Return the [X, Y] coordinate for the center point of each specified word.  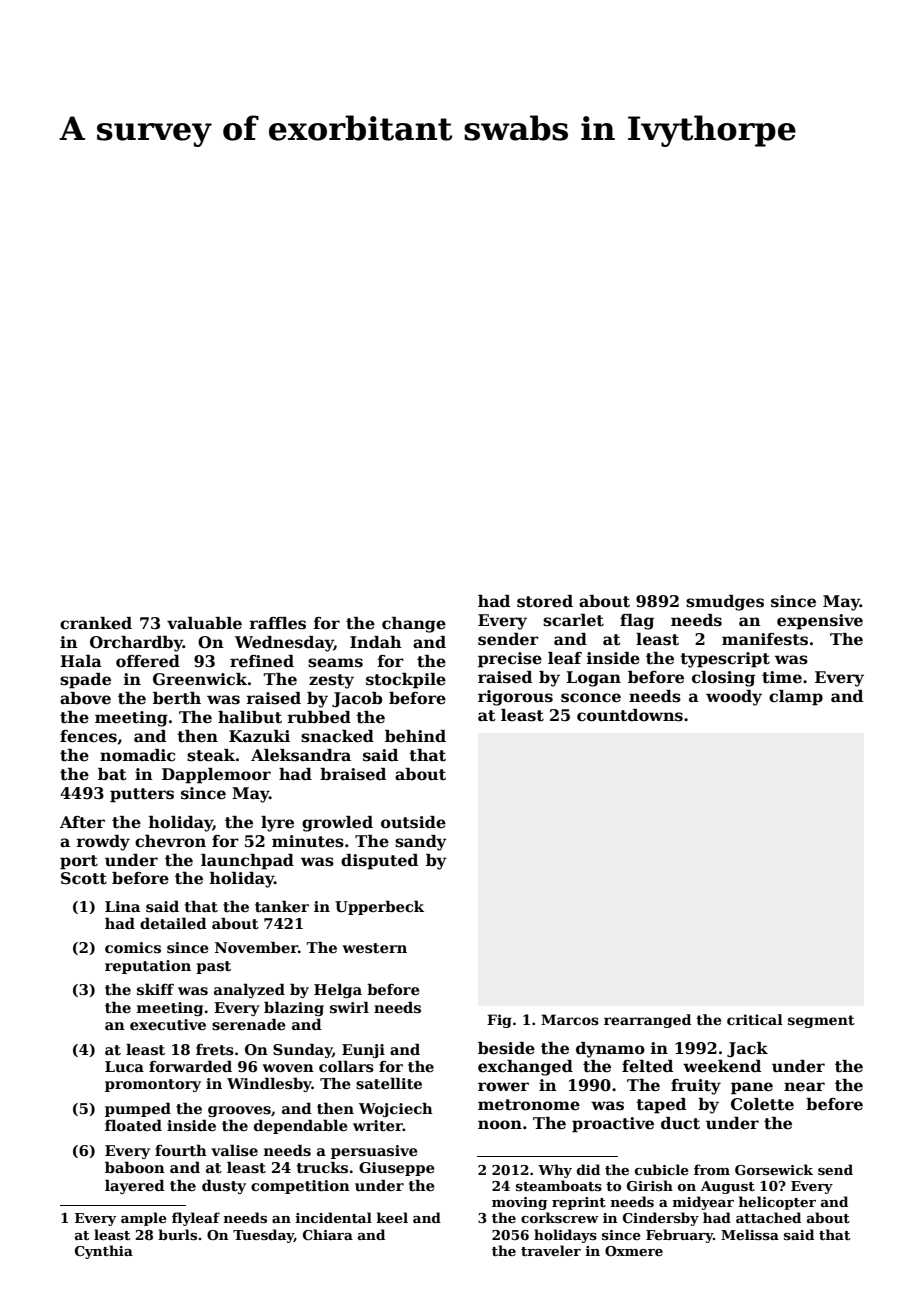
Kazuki [259, 736]
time [782, 677]
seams [335, 663]
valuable [204, 623]
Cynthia [104, 1252]
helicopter [777, 1203]
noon [500, 1125]
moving [519, 1203]
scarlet [573, 620]
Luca [124, 1066]
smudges [725, 603]
